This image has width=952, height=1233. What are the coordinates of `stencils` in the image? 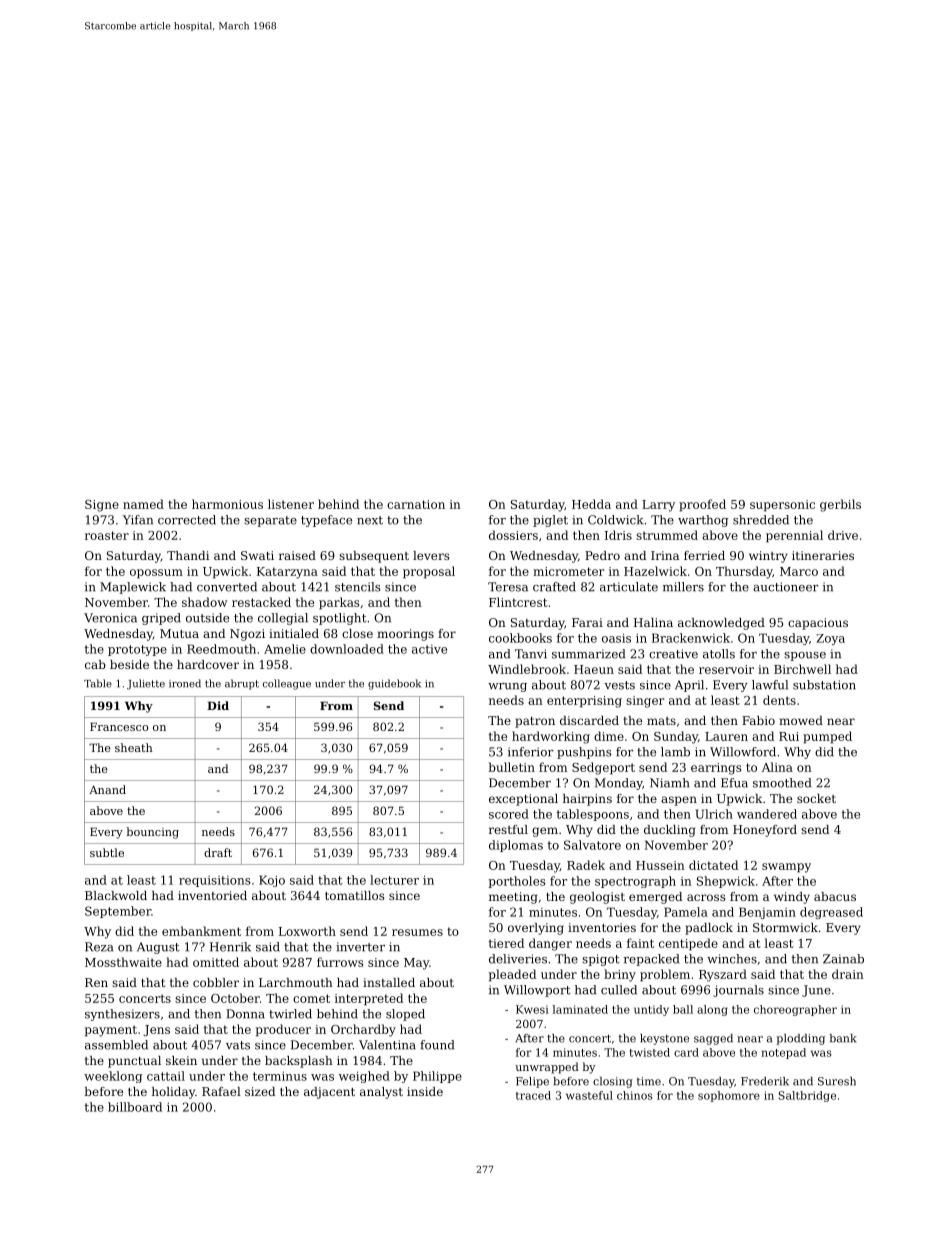 It's located at (358, 587).
